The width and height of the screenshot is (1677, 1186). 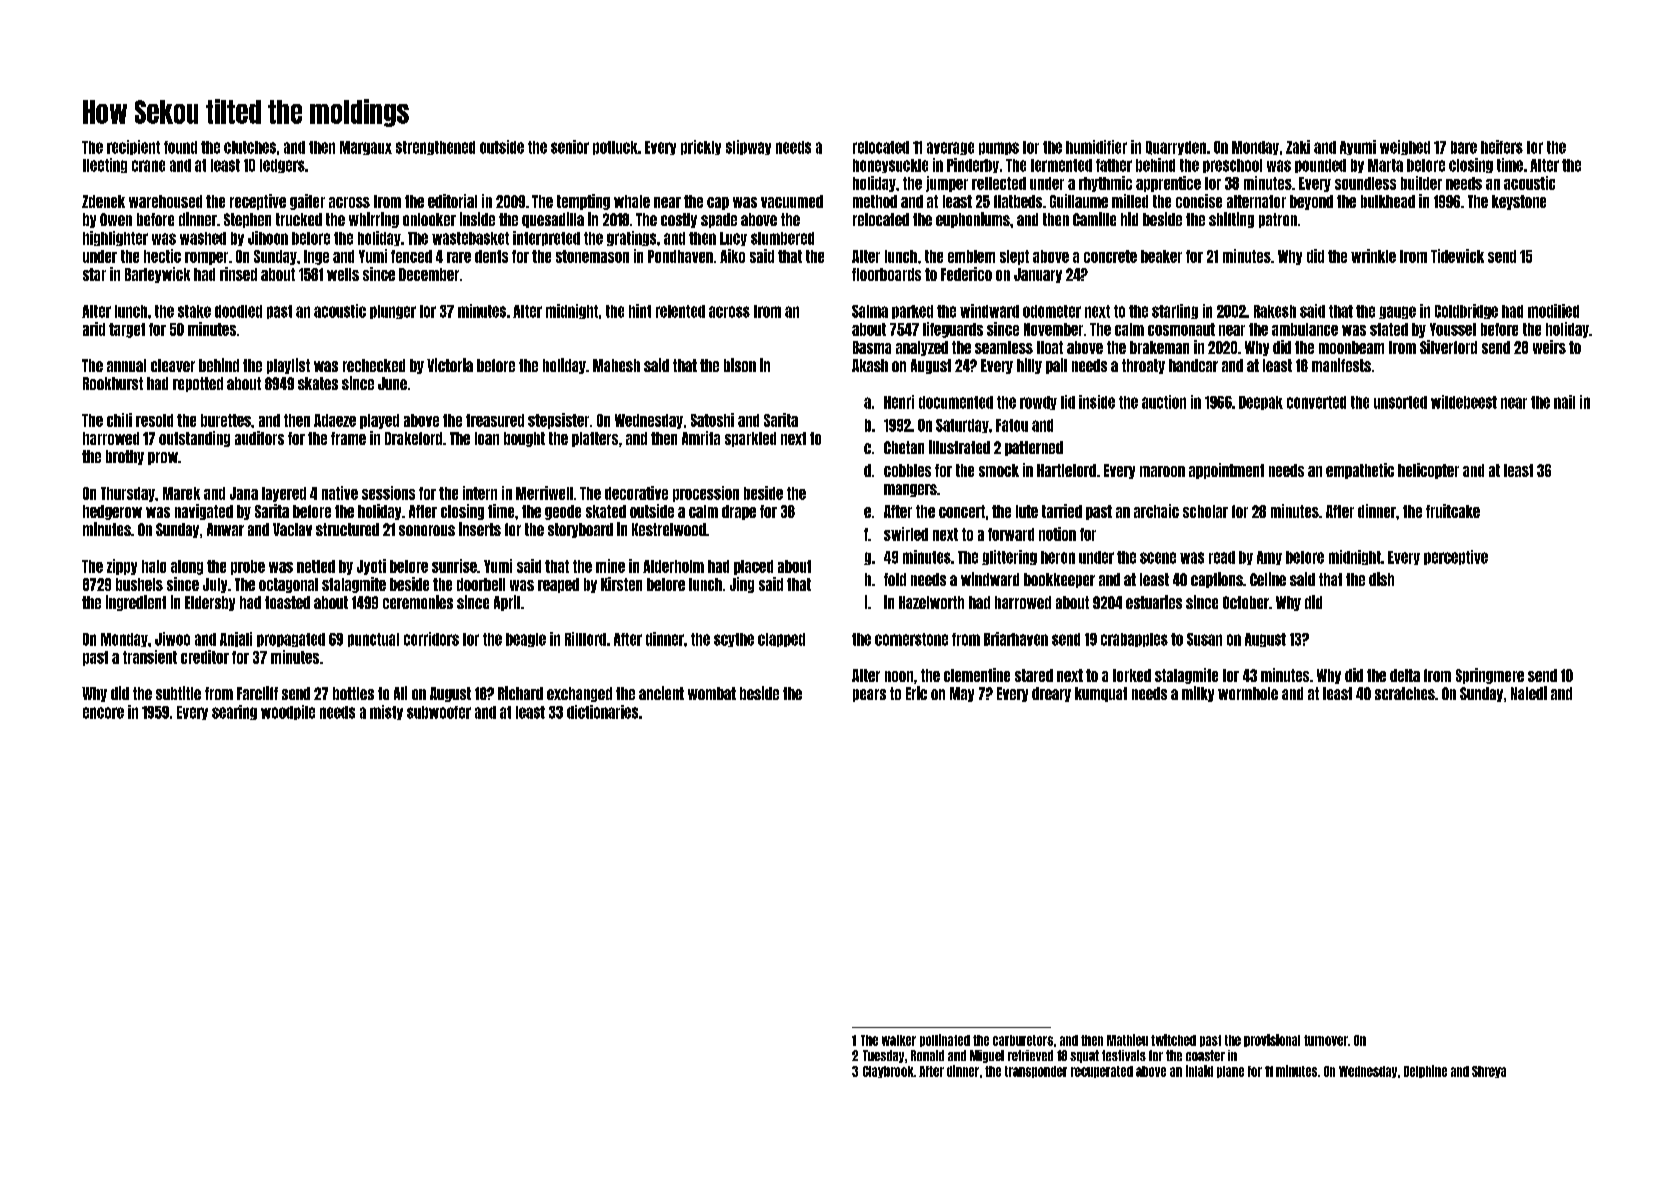 I want to click on Tuesday, so click(x=883, y=1056).
